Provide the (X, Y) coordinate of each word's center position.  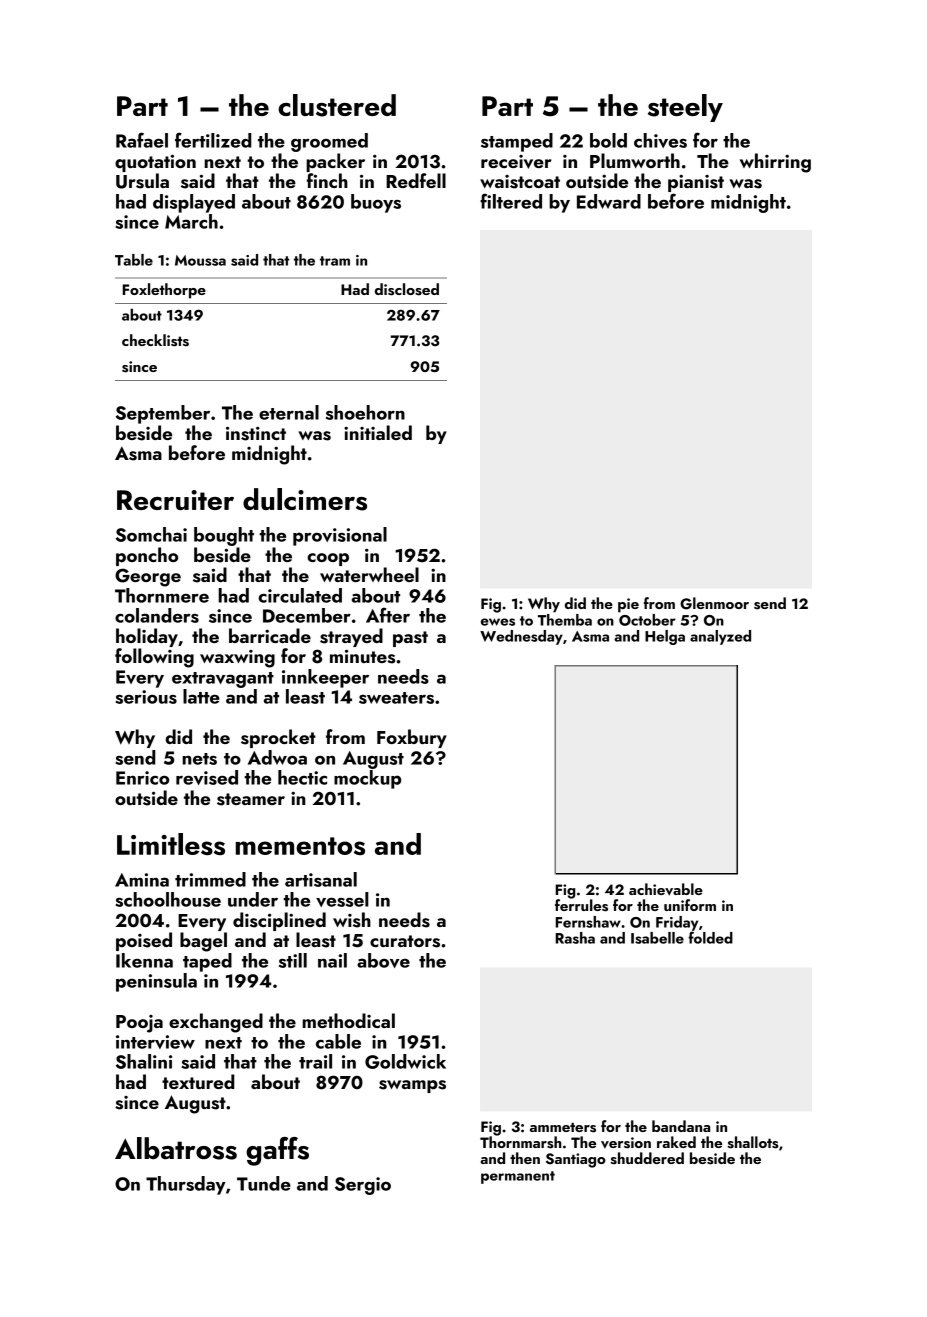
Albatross (176, 1148)
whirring (775, 163)
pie (628, 605)
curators (405, 941)
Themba (565, 620)
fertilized (213, 140)
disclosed (407, 289)
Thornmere (162, 595)
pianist (696, 183)
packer (335, 162)
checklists (155, 340)
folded (710, 937)
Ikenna (144, 960)
